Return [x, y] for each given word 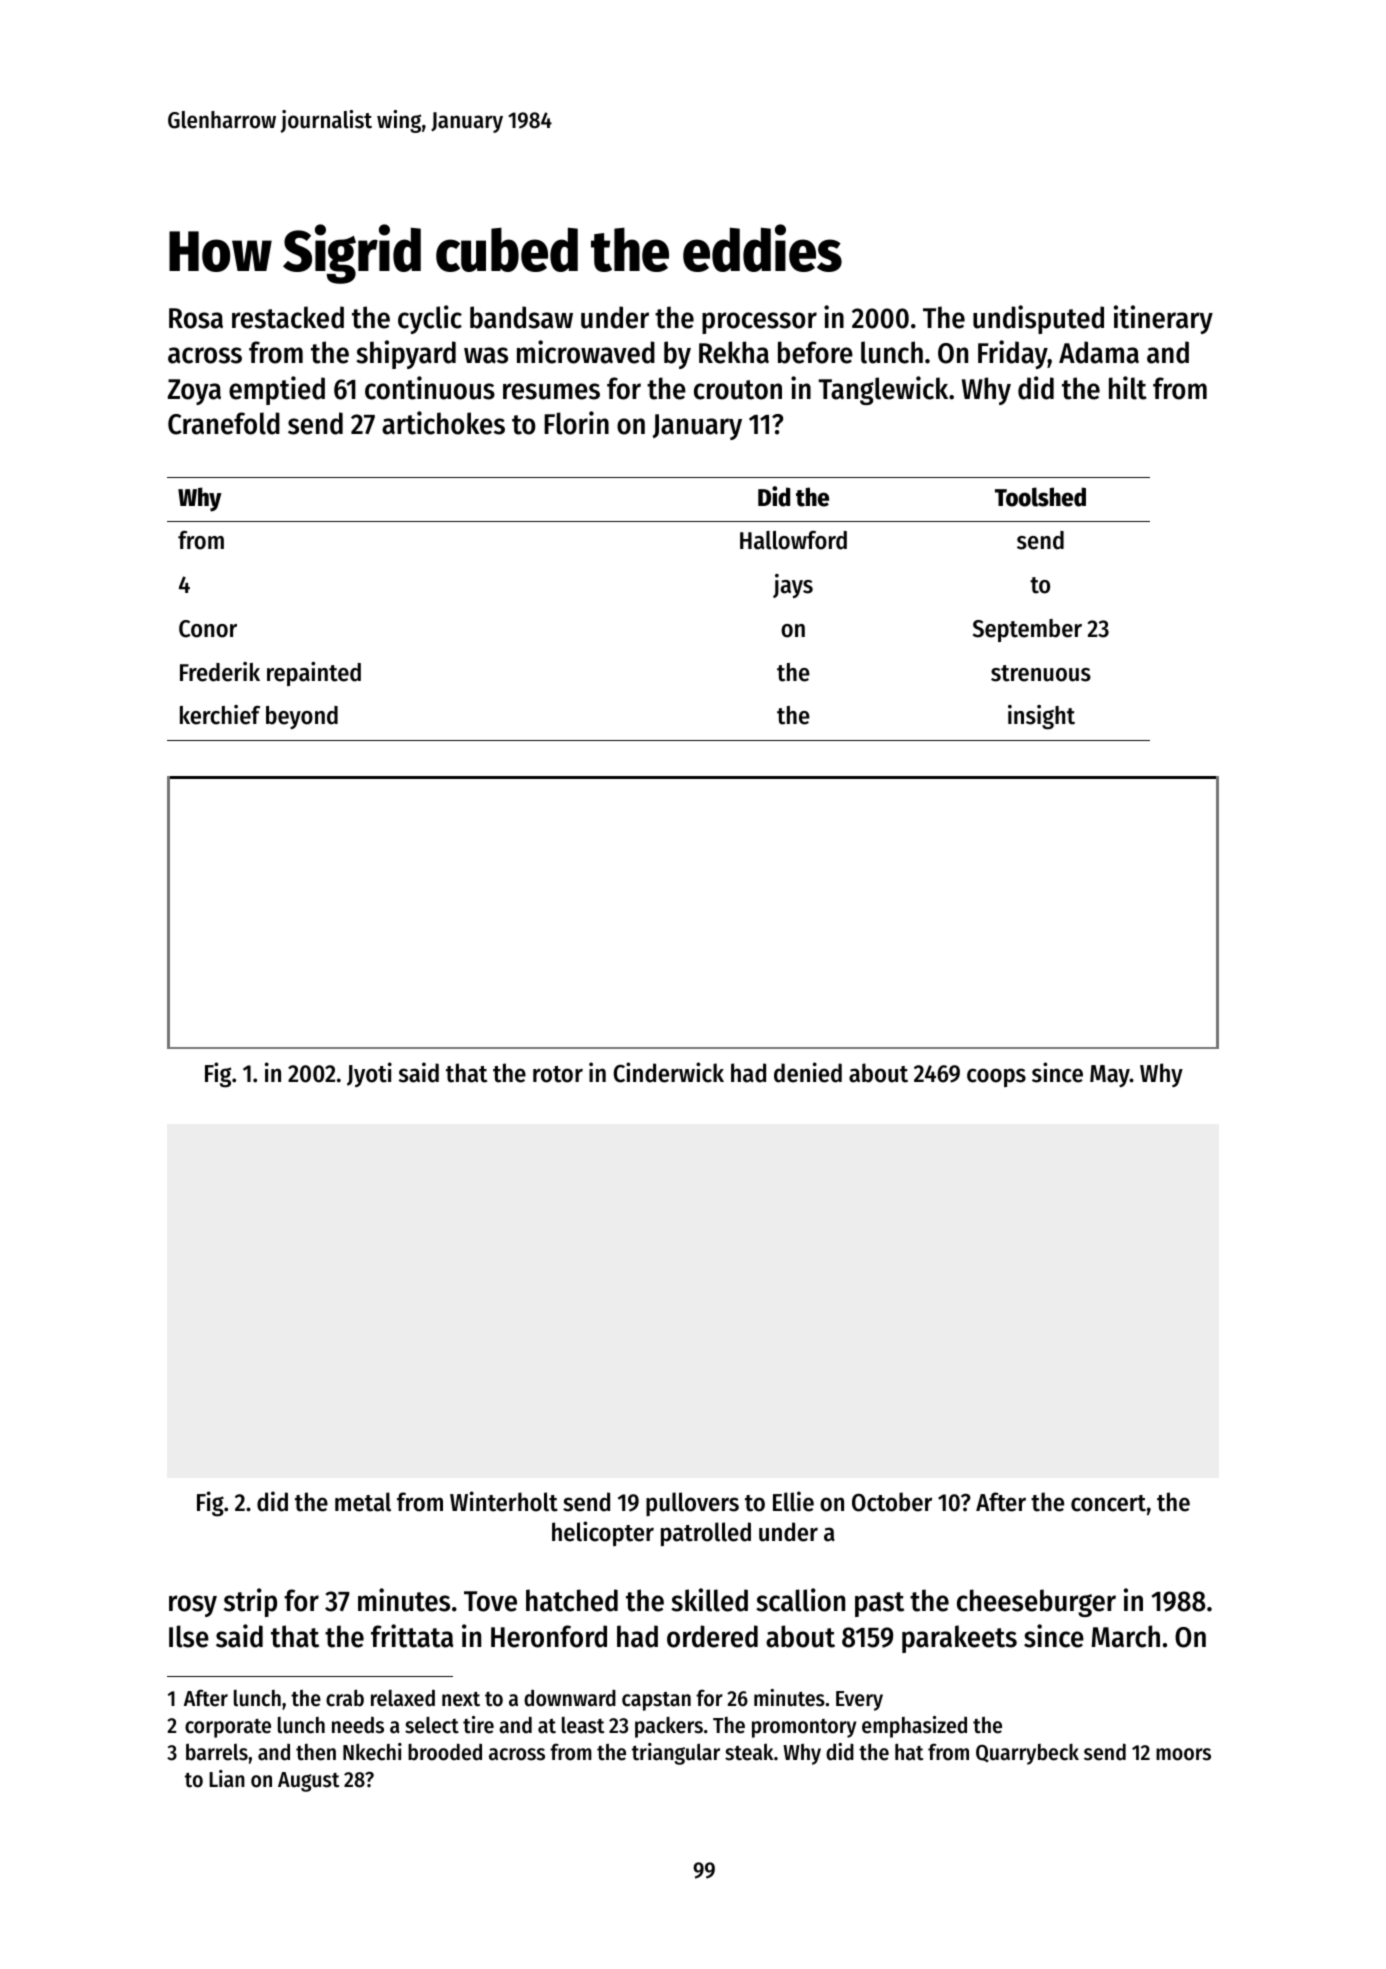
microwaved [586, 352]
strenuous [1041, 673]
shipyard [406, 354]
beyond [302, 717]
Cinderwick [668, 1072]
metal [363, 1502]
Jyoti [369, 1074]
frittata [412, 1636]
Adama [1099, 352]
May [1110, 1076]
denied [808, 1072]
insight [1041, 717]
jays [793, 586]
